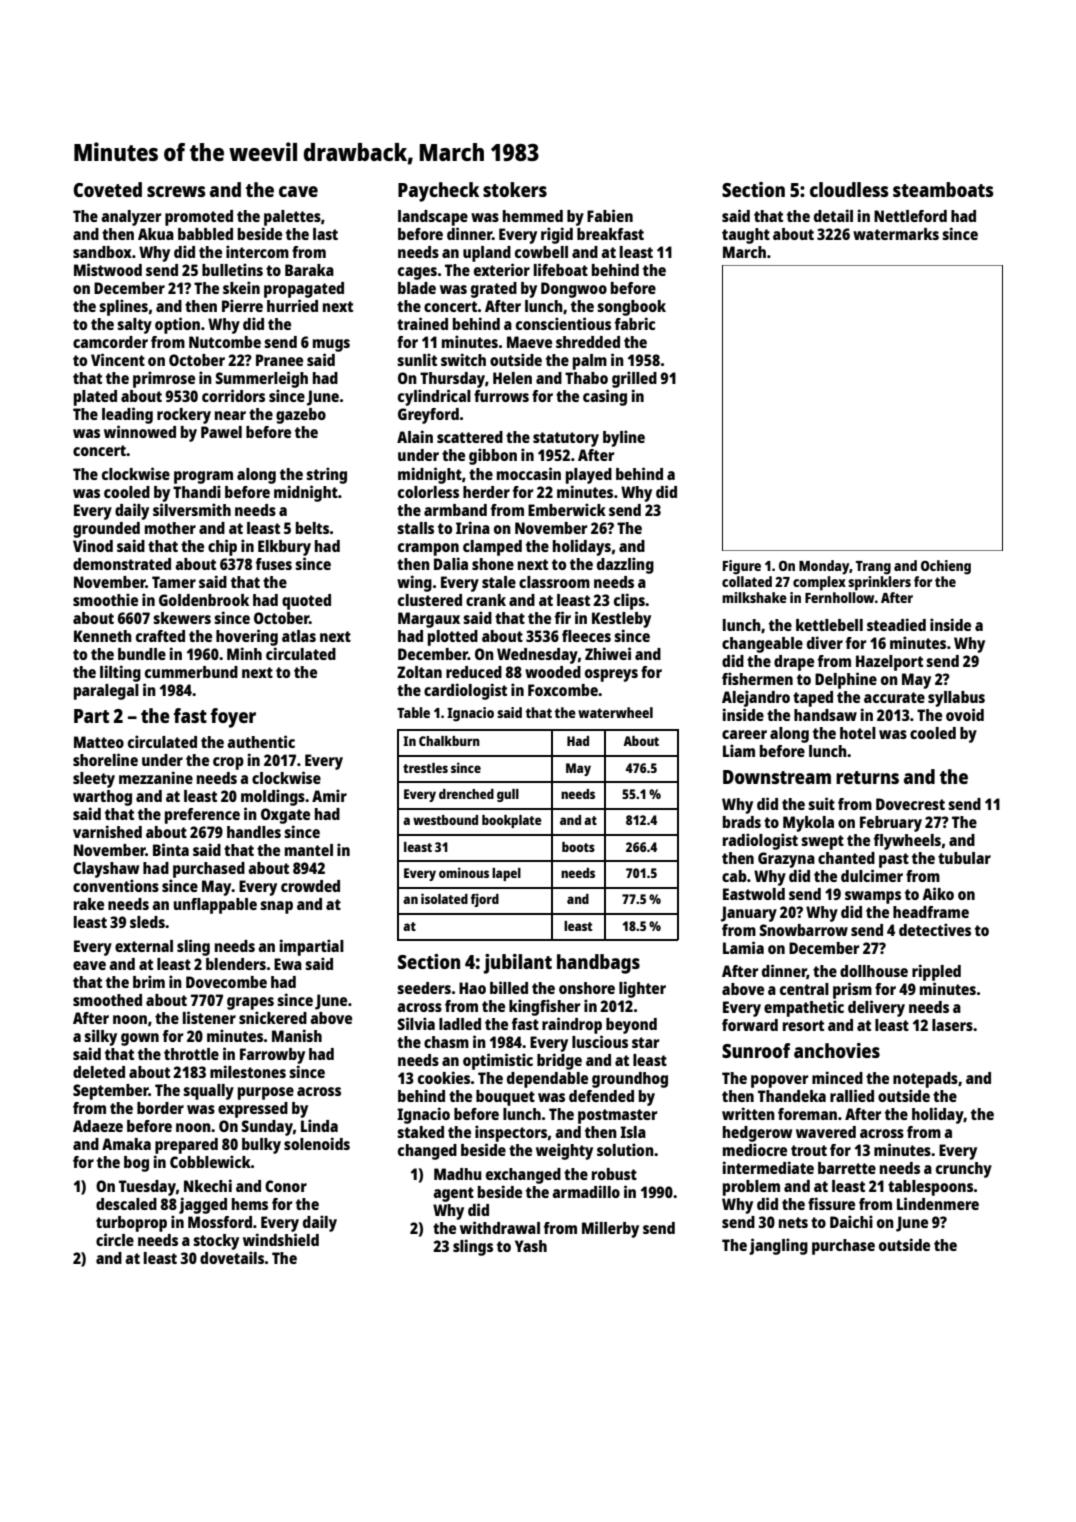 The width and height of the screenshot is (1076, 1522). Describe the element at coordinates (434, 397) in the screenshot. I see `cylindrical` at that location.
